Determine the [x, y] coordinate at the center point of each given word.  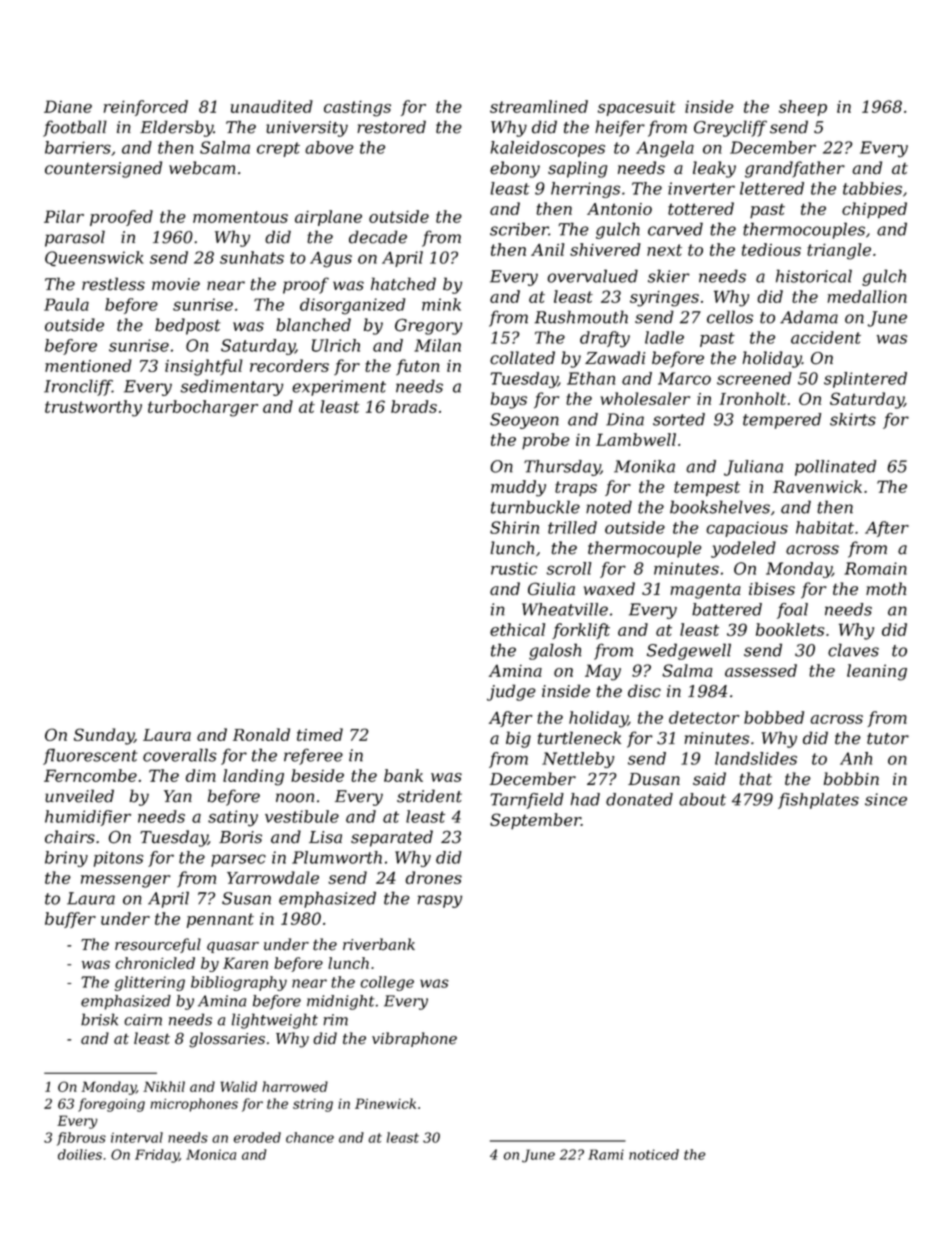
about [702, 799]
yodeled [743, 549]
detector [704, 717]
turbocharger [203, 408]
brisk [99, 1019]
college [387, 983]
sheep [803, 108]
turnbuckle [535, 507]
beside [317, 775]
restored [391, 127]
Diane [68, 106]
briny [66, 859]
